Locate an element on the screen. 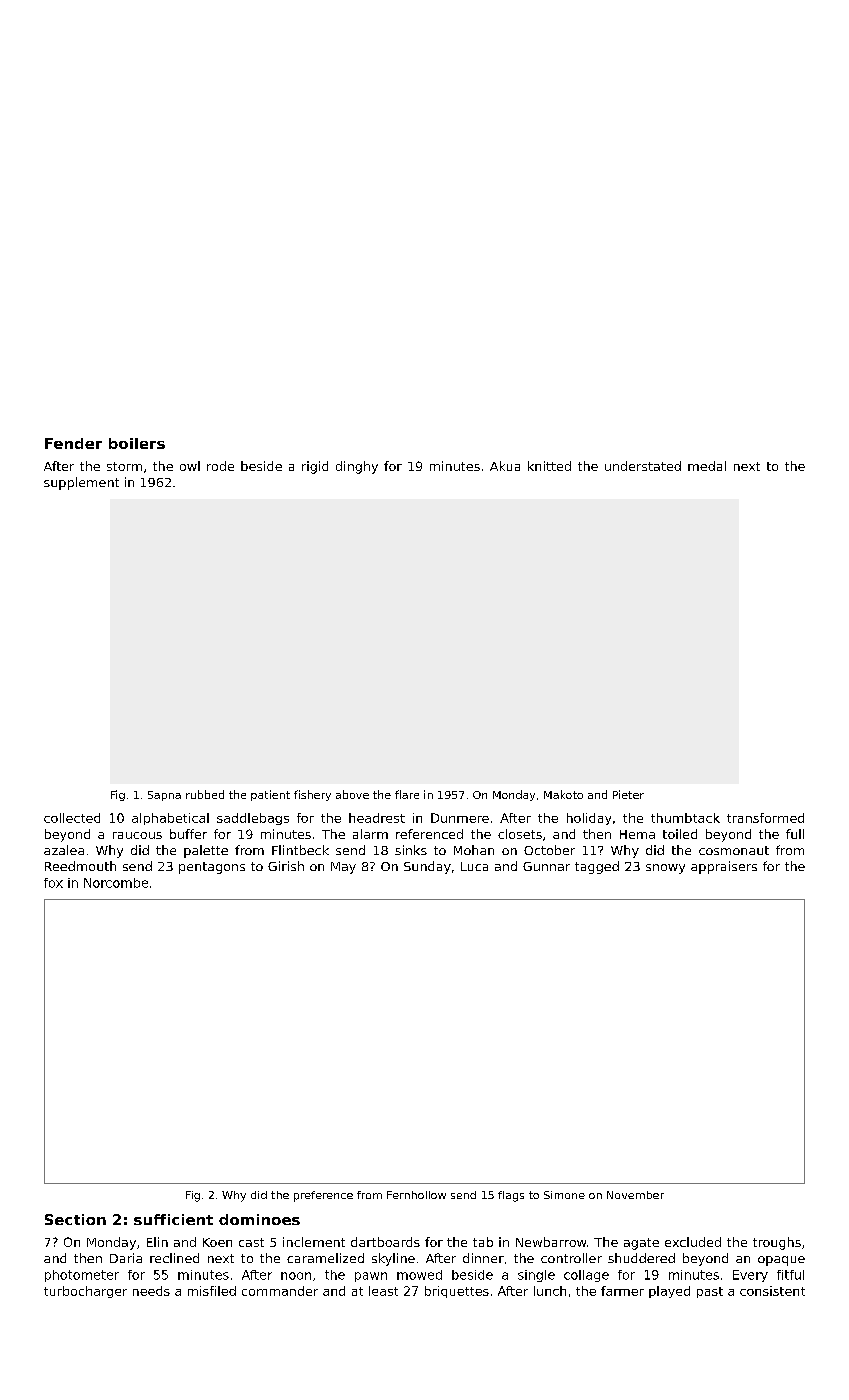 This screenshot has width=849, height=1400. medal is located at coordinates (707, 466).
